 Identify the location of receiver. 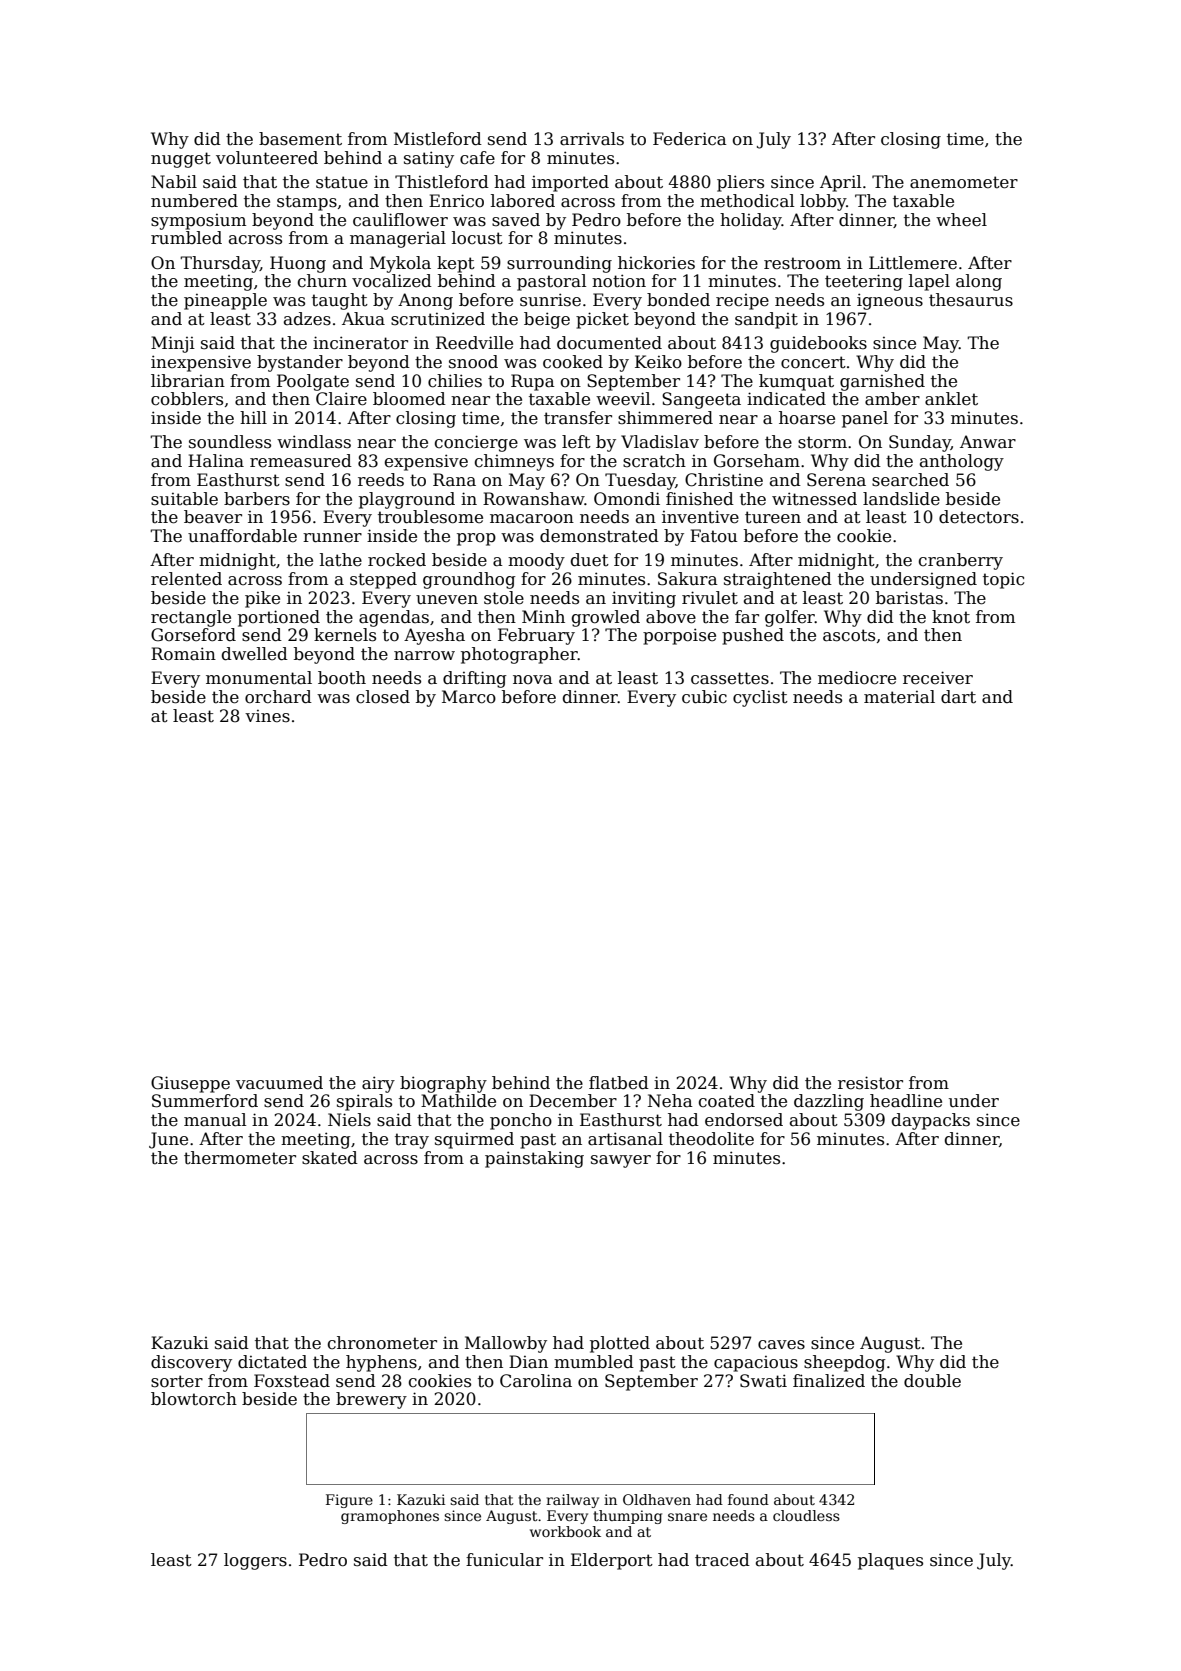
(938, 678).
